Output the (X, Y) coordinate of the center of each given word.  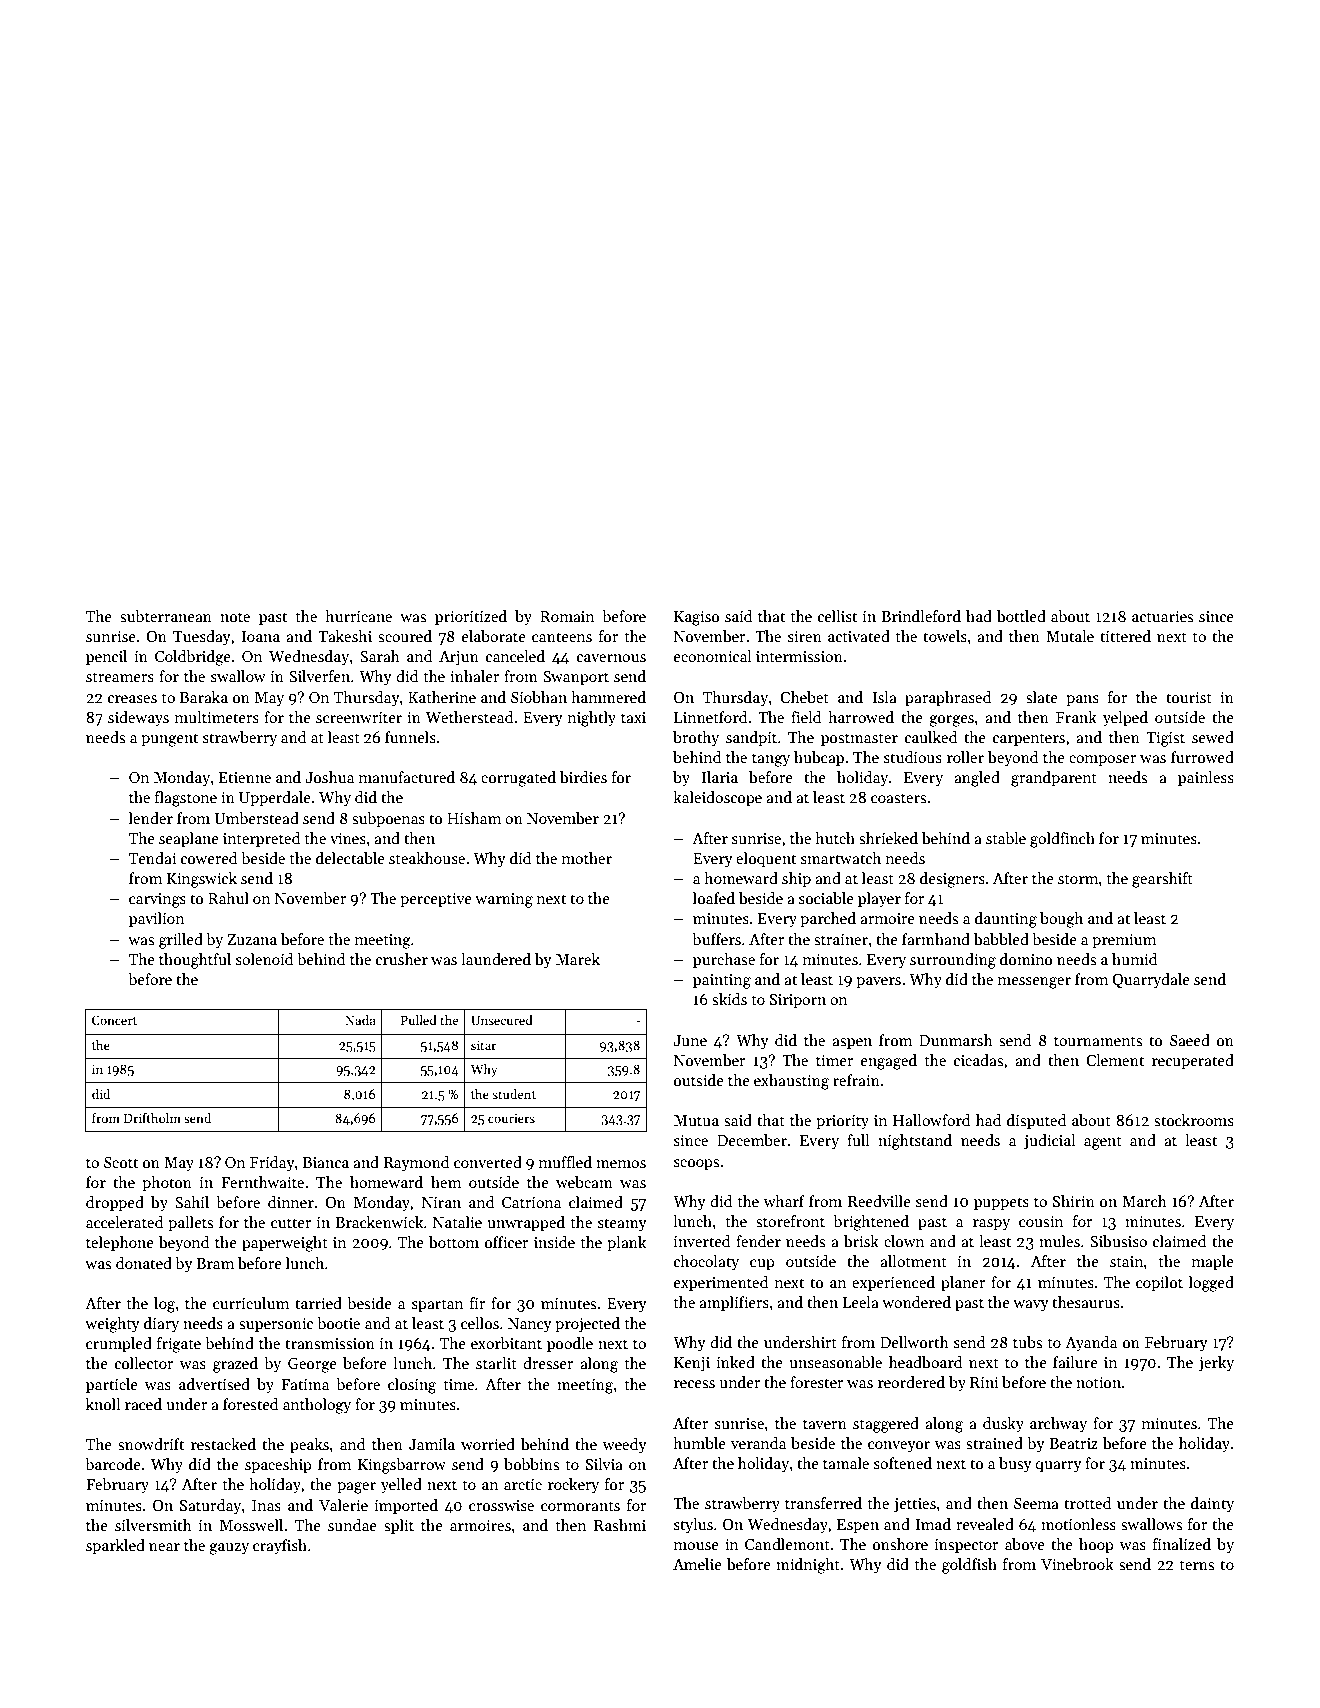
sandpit (751, 738)
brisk (861, 1241)
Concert (114, 1020)
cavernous (611, 658)
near (164, 1547)
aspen (852, 1043)
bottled (1021, 616)
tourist (1189, 697)
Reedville (879, 1201)
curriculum (251, 1303)
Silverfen (319, 676)
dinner (291, 1202)
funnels (410, 737)
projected (587, 1325)
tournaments (1098, 1041)
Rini (984, 1382)
